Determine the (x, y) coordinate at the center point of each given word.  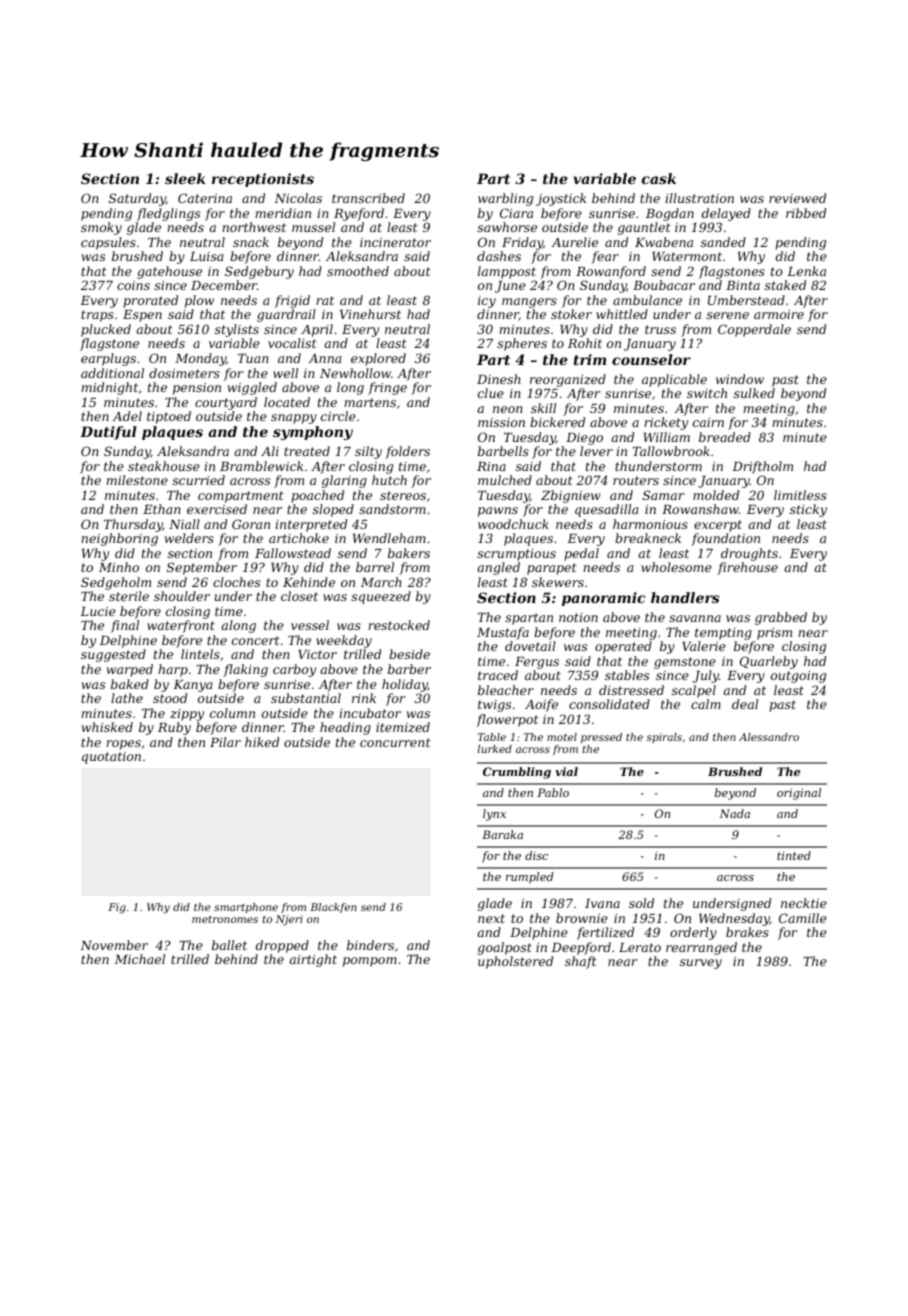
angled (498, 568)
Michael (139, 959)
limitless (800, 495)
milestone (137, 480)
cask (659, 178)
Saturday (137, 199)
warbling (505, 199)
